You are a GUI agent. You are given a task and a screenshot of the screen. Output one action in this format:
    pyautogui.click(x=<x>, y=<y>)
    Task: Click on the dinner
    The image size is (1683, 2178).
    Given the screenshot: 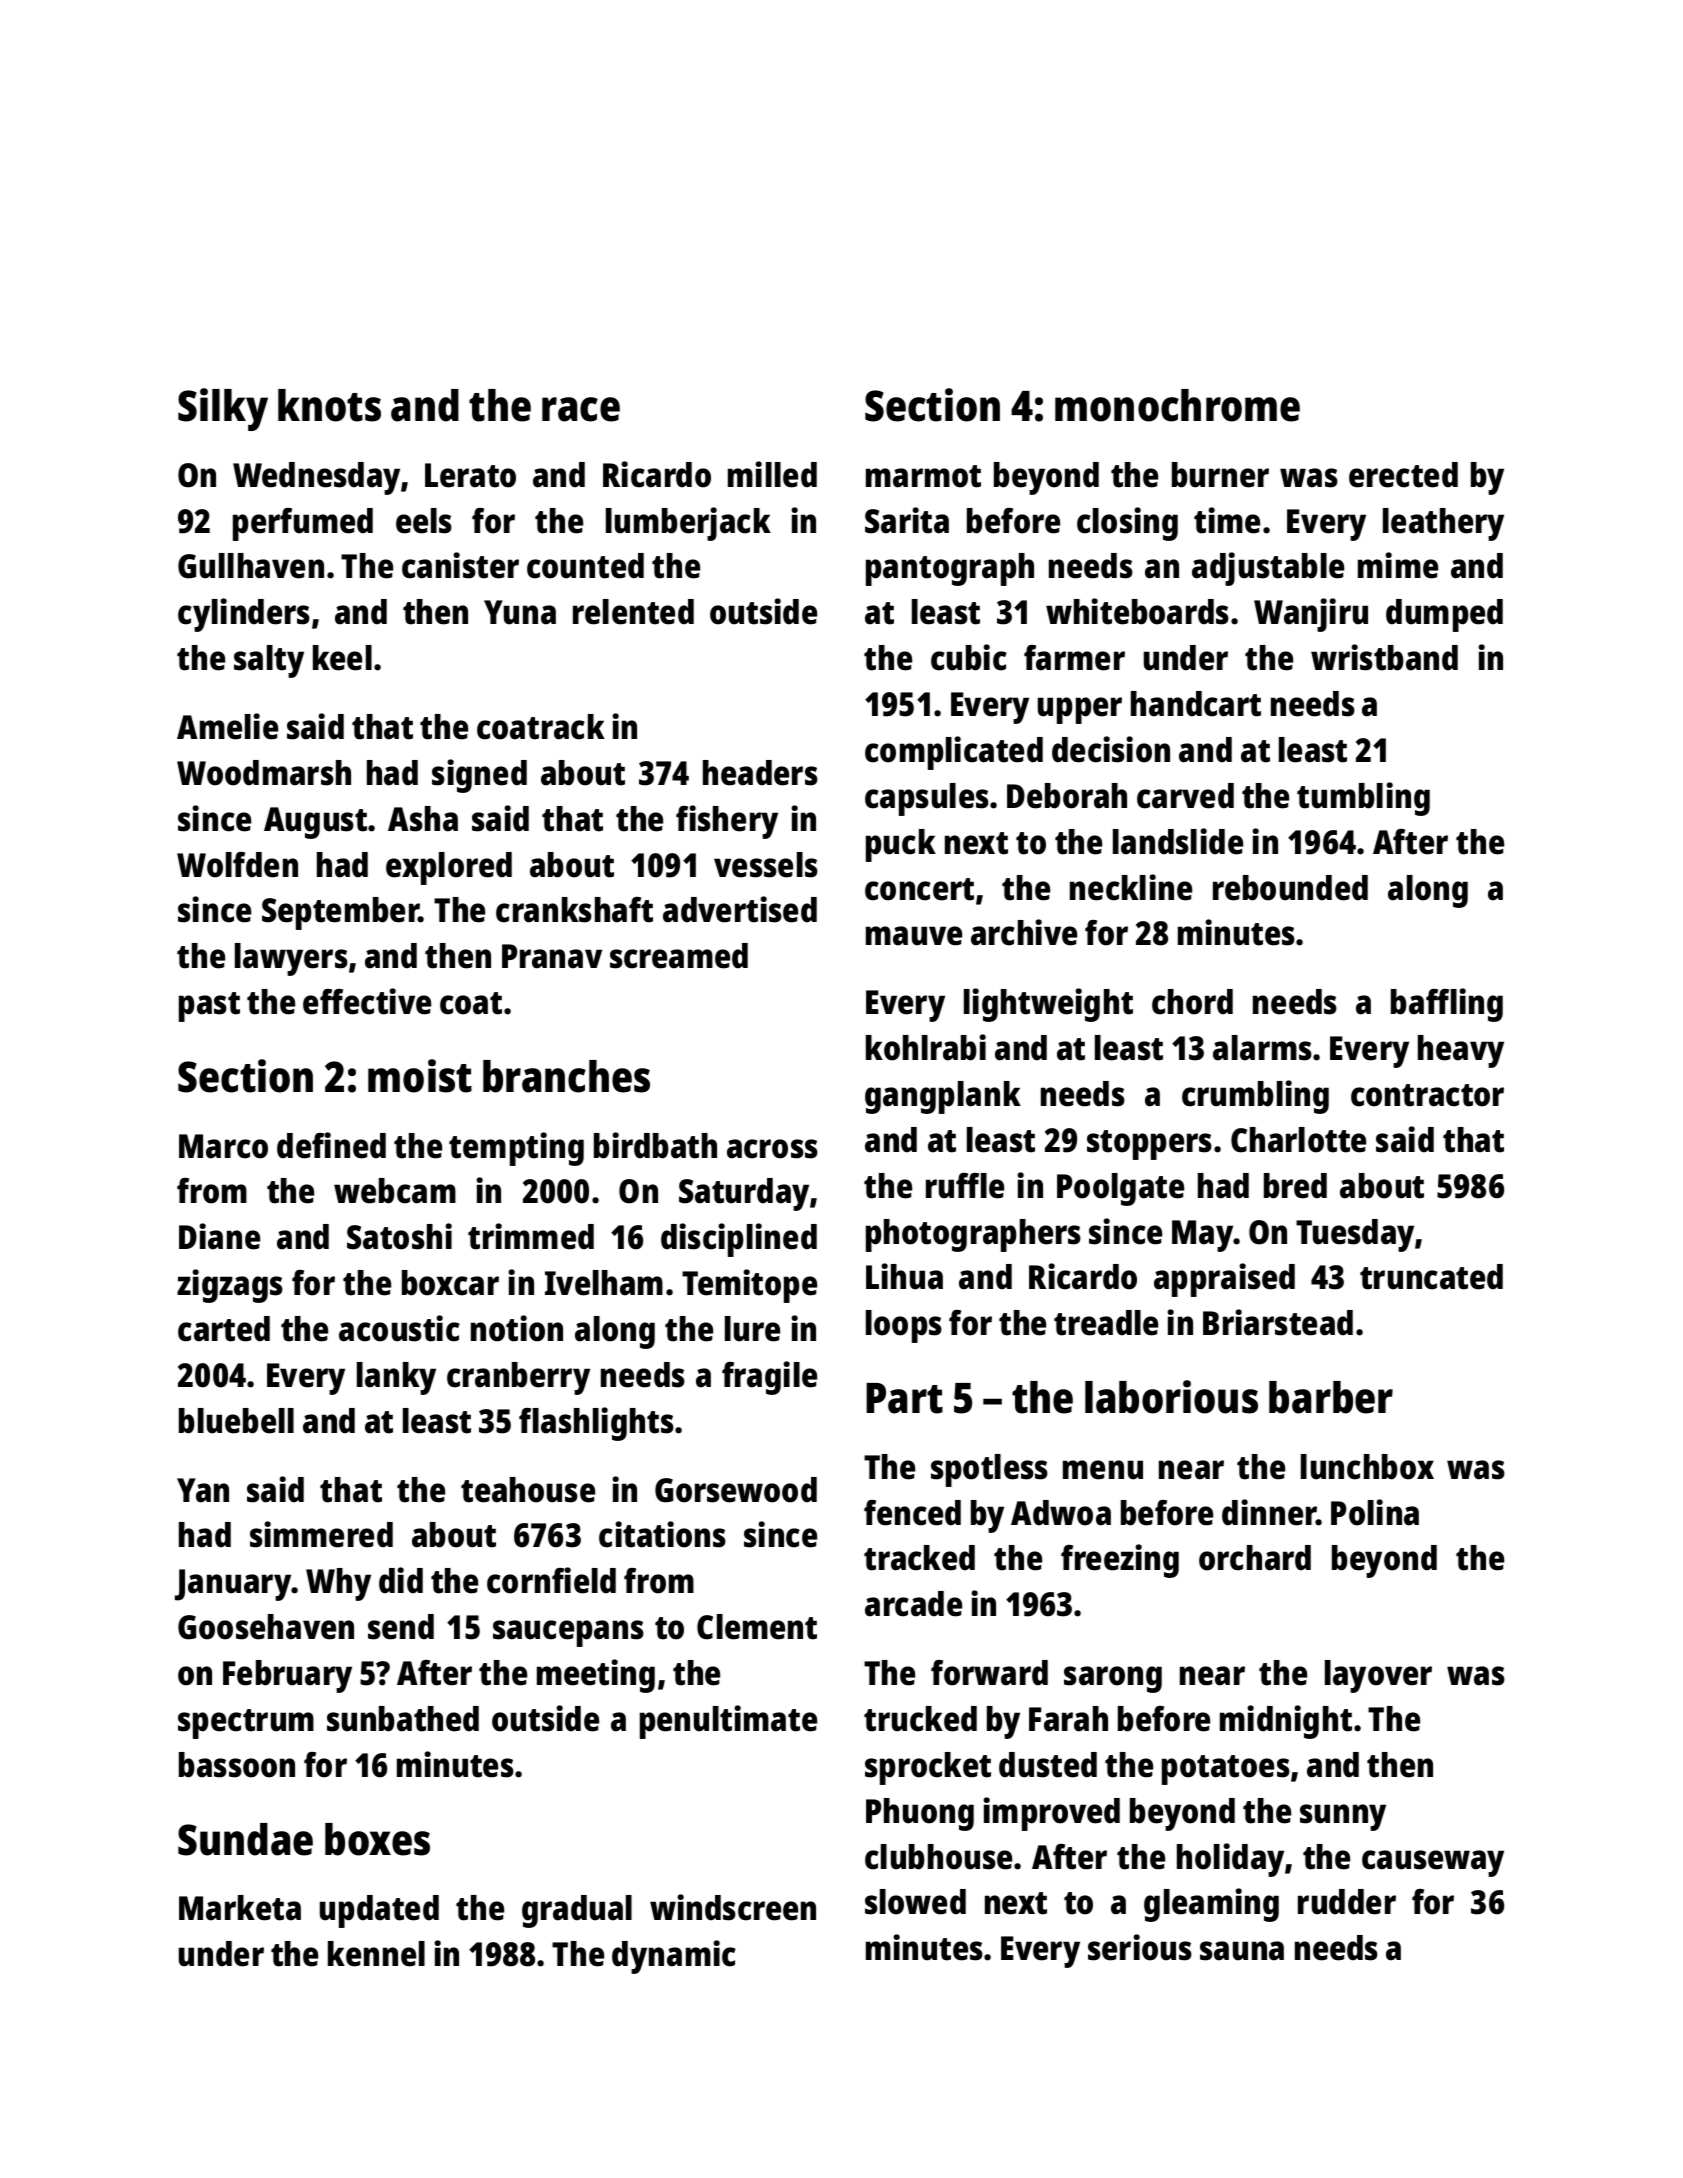 What is the action you would take?
    pyautogui.click(x=1269, y=1512)
